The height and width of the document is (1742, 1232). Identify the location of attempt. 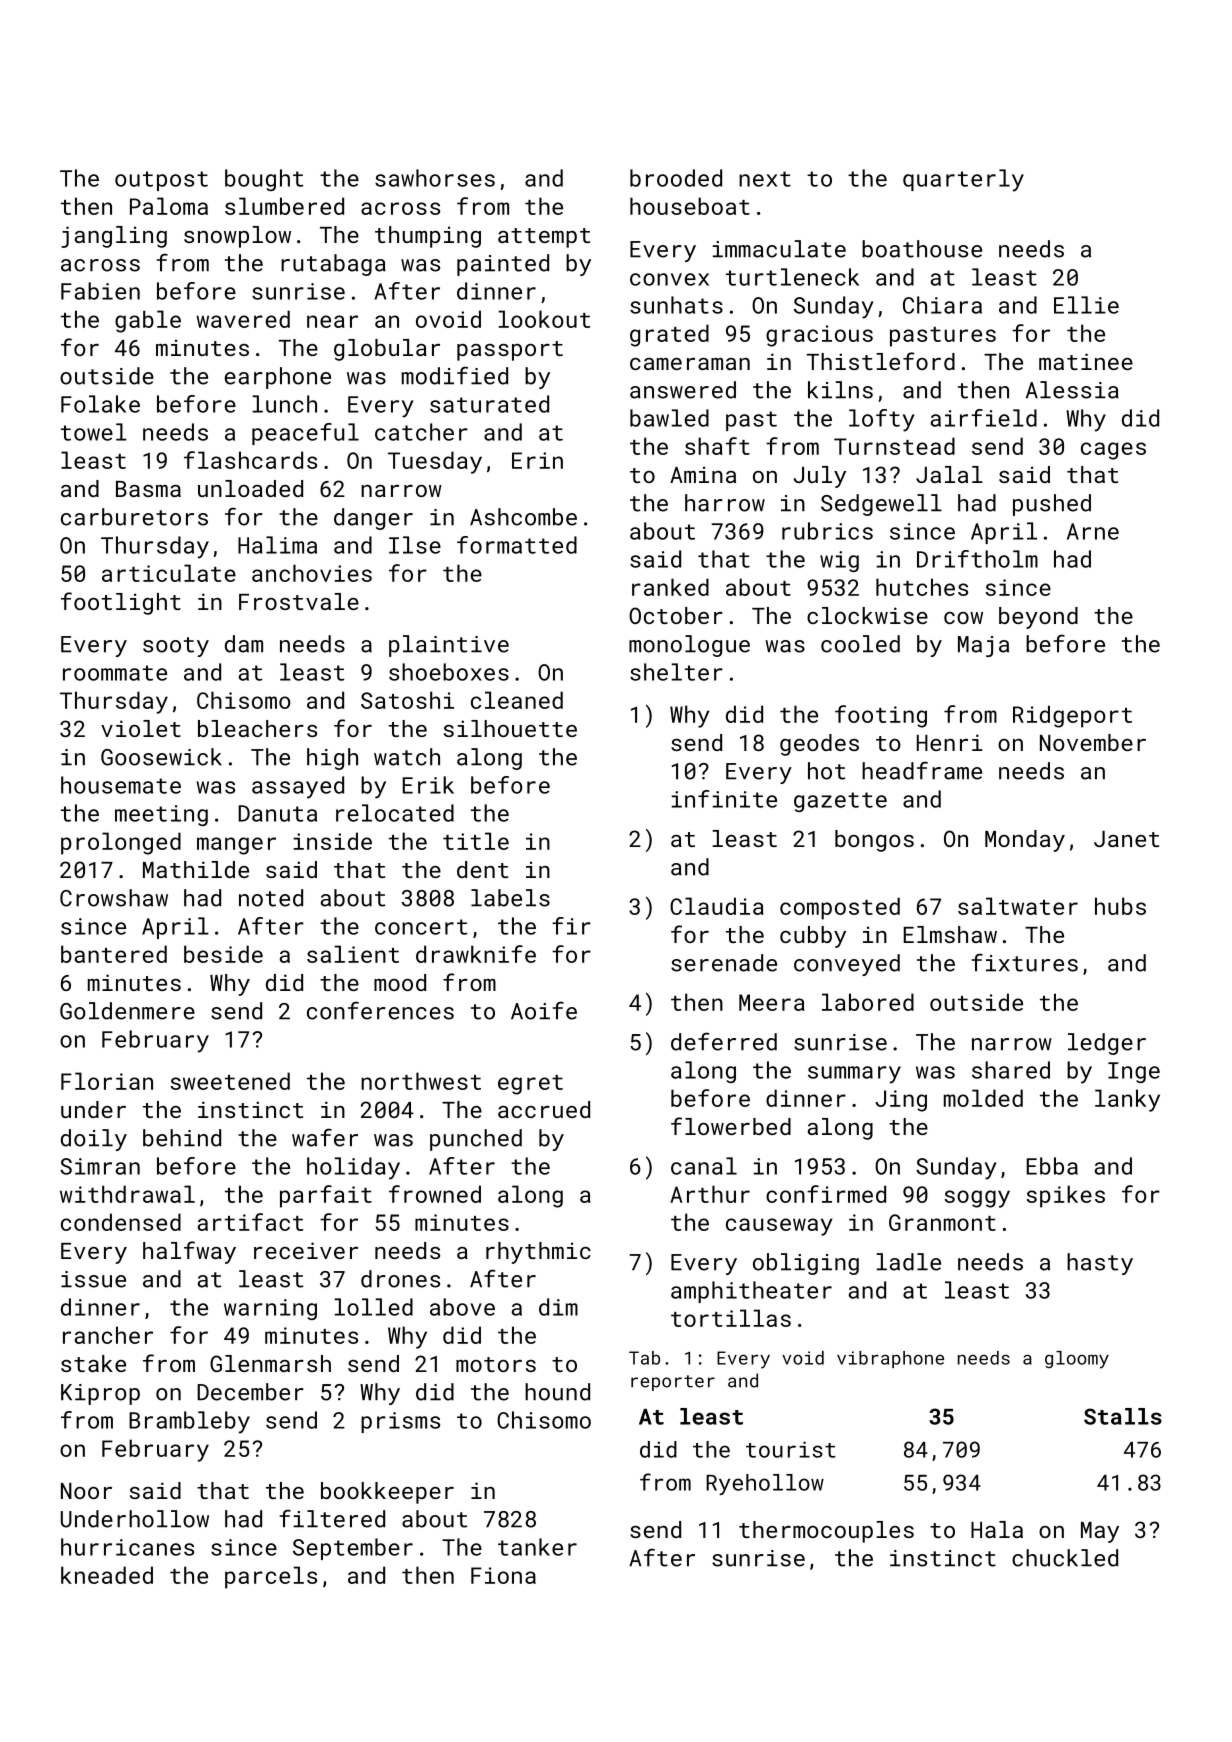
(544, 238).
